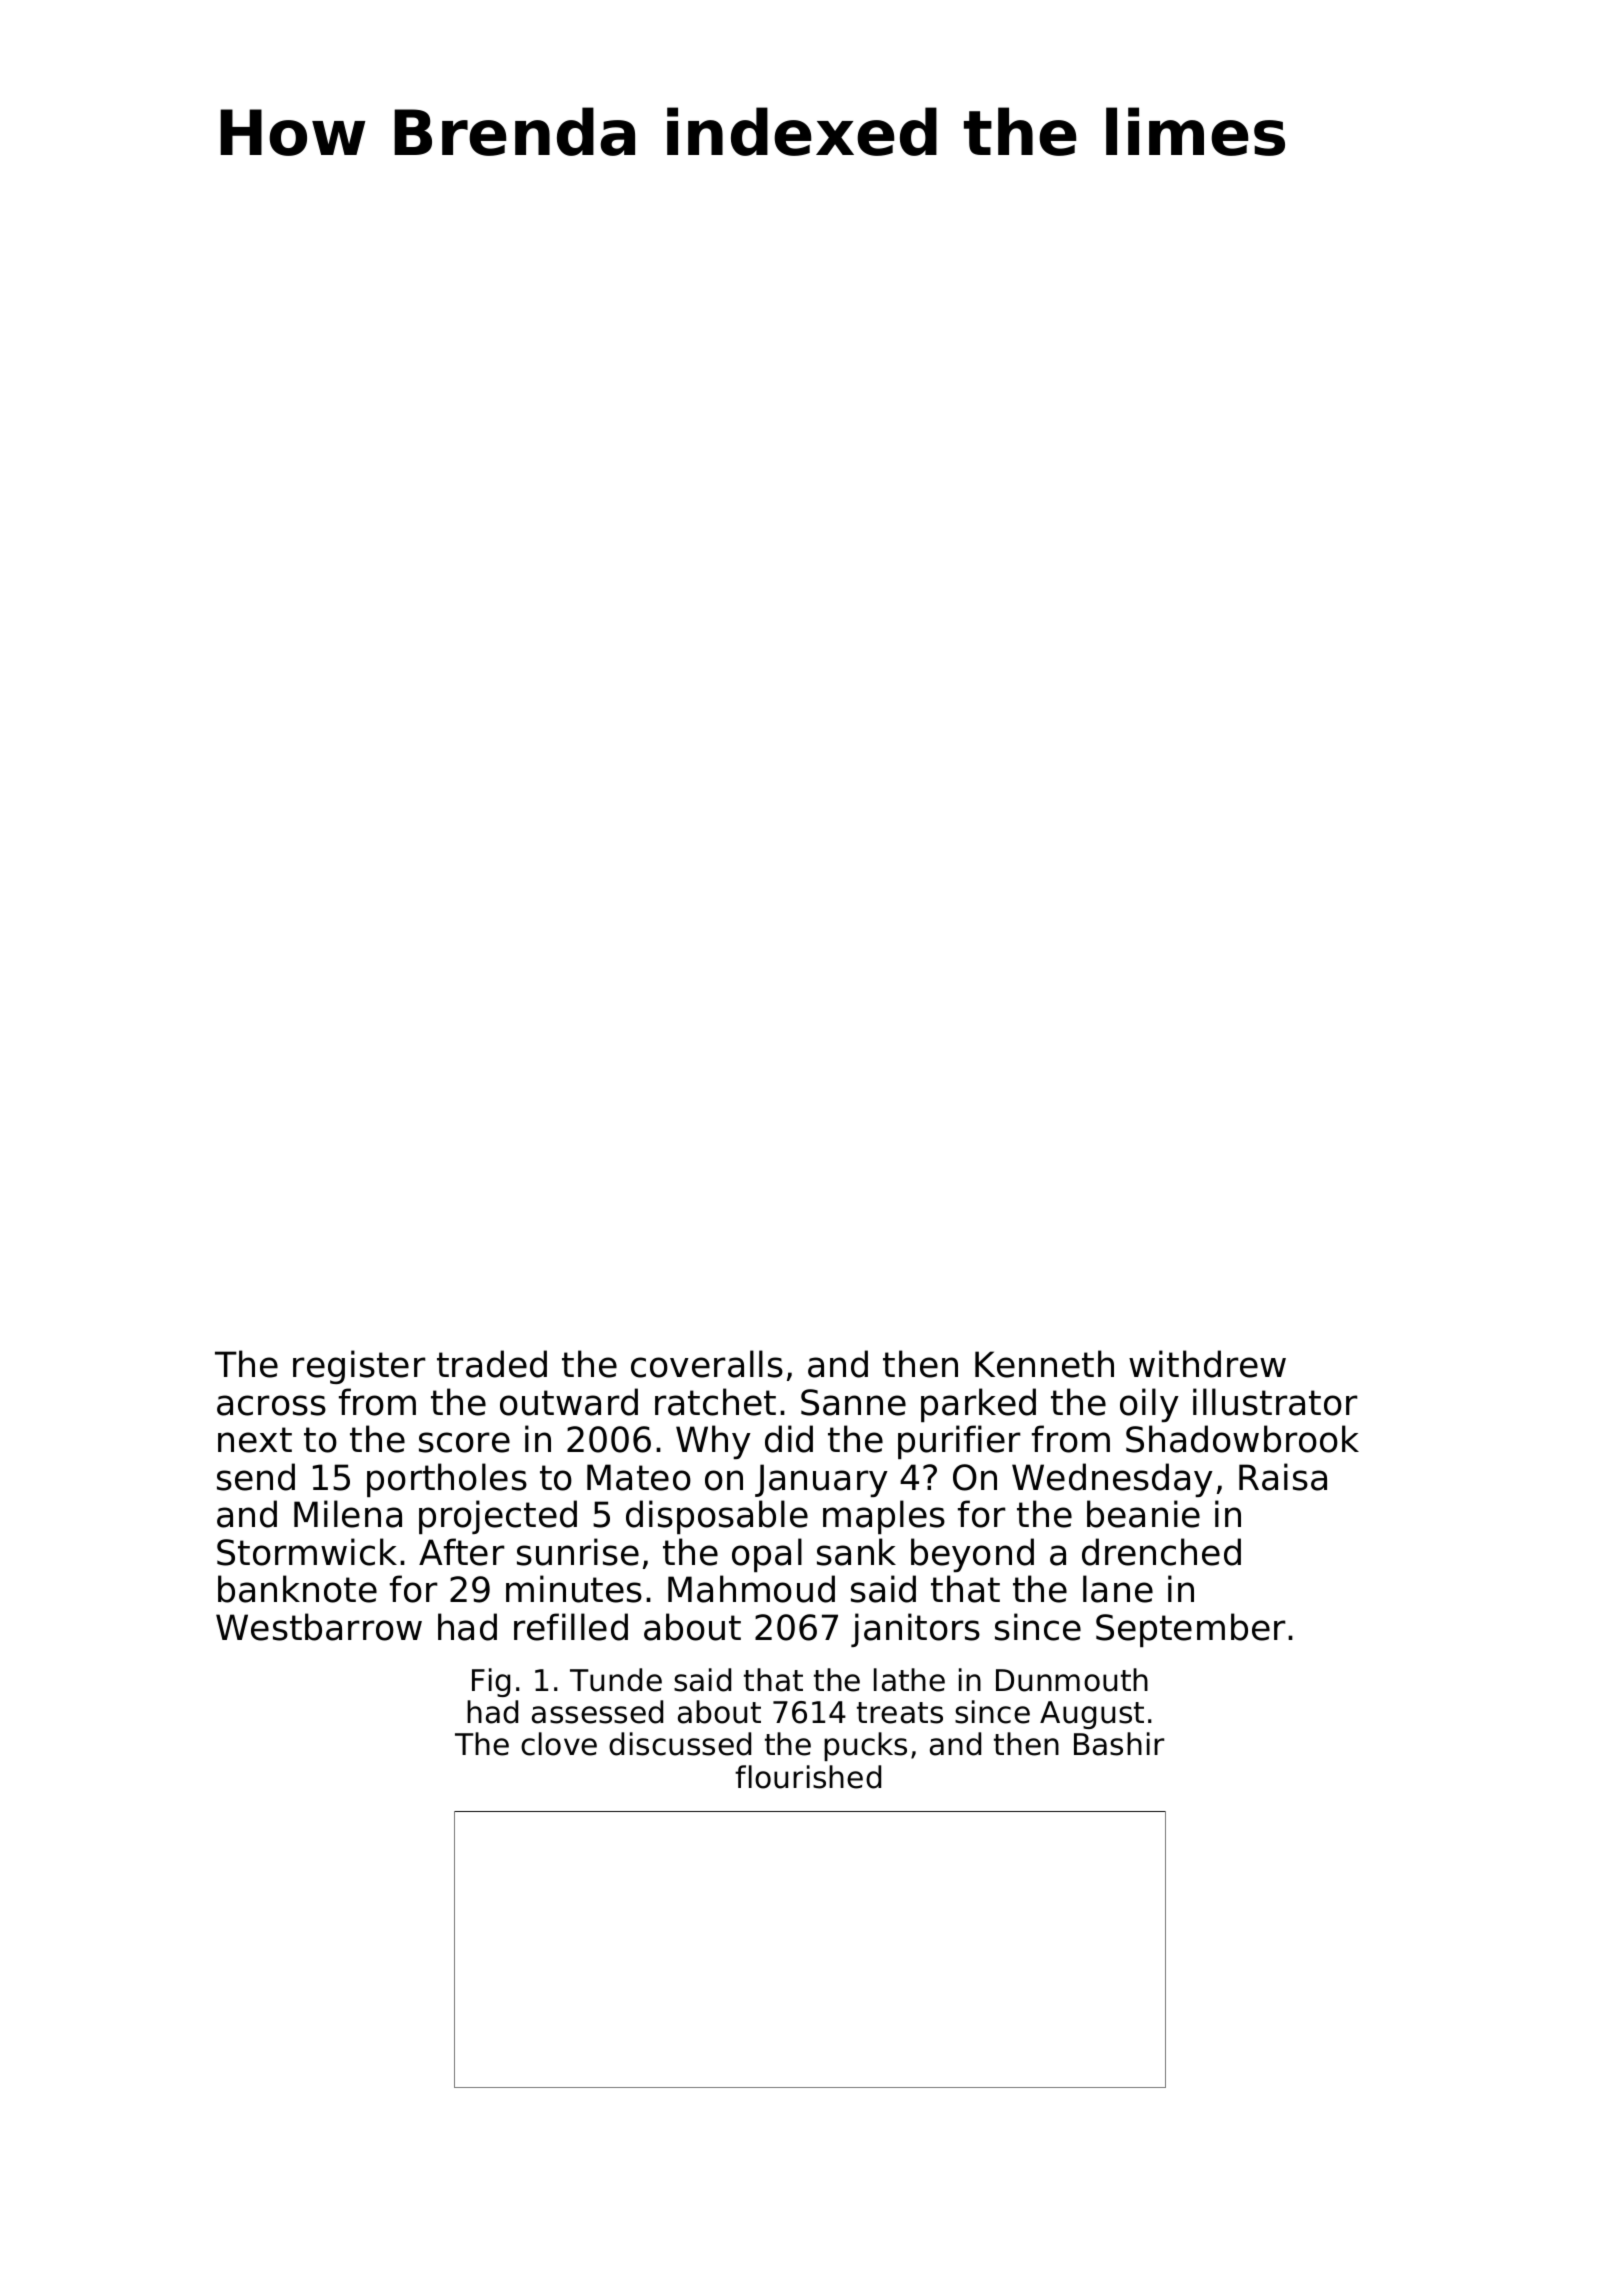 This screenshot has width=1620, height=2292. What do you see at coordinates (271, 1405) in the screenshot?
I see `across` at bounding box center [271, 1405].
